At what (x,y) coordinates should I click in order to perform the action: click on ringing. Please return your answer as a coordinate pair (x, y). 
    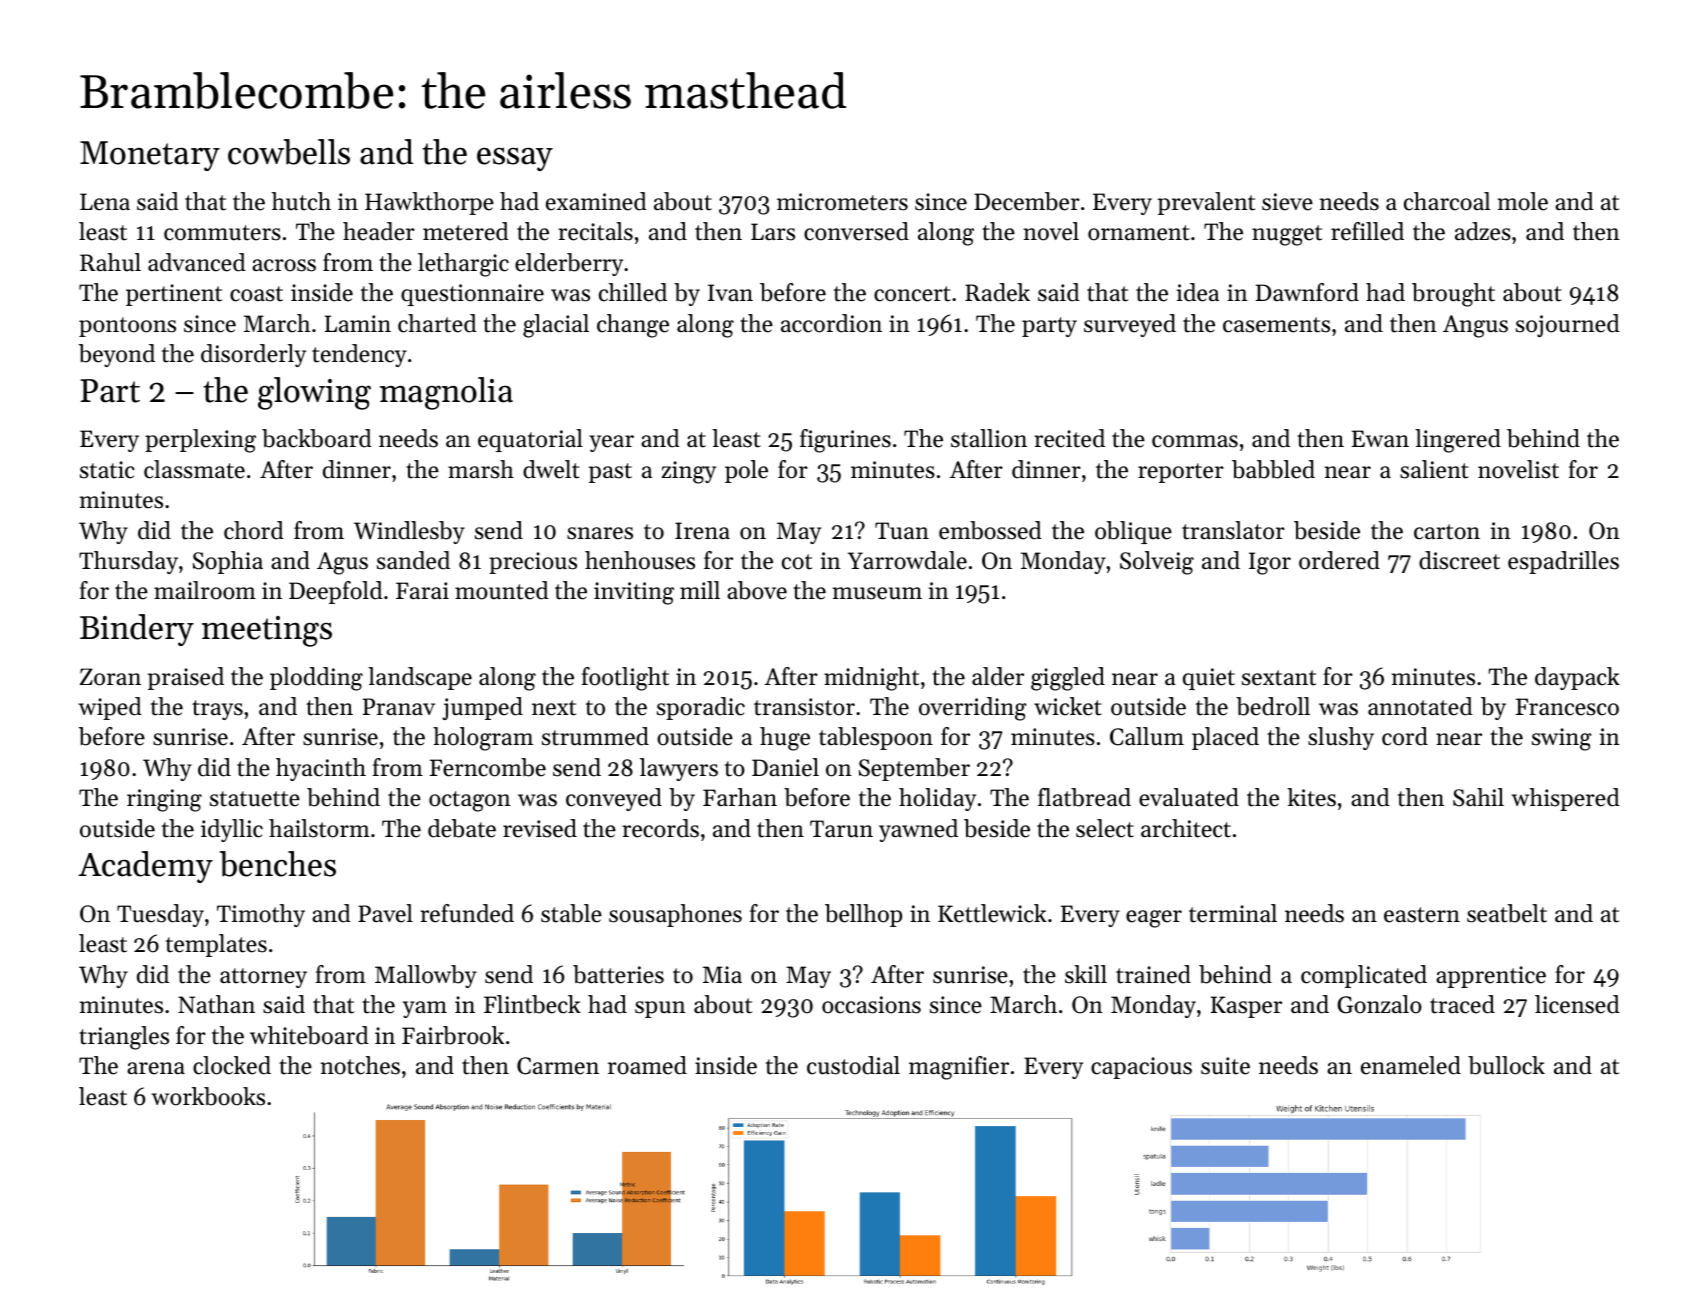
    Looking at the image, I should click on (164, 800).
